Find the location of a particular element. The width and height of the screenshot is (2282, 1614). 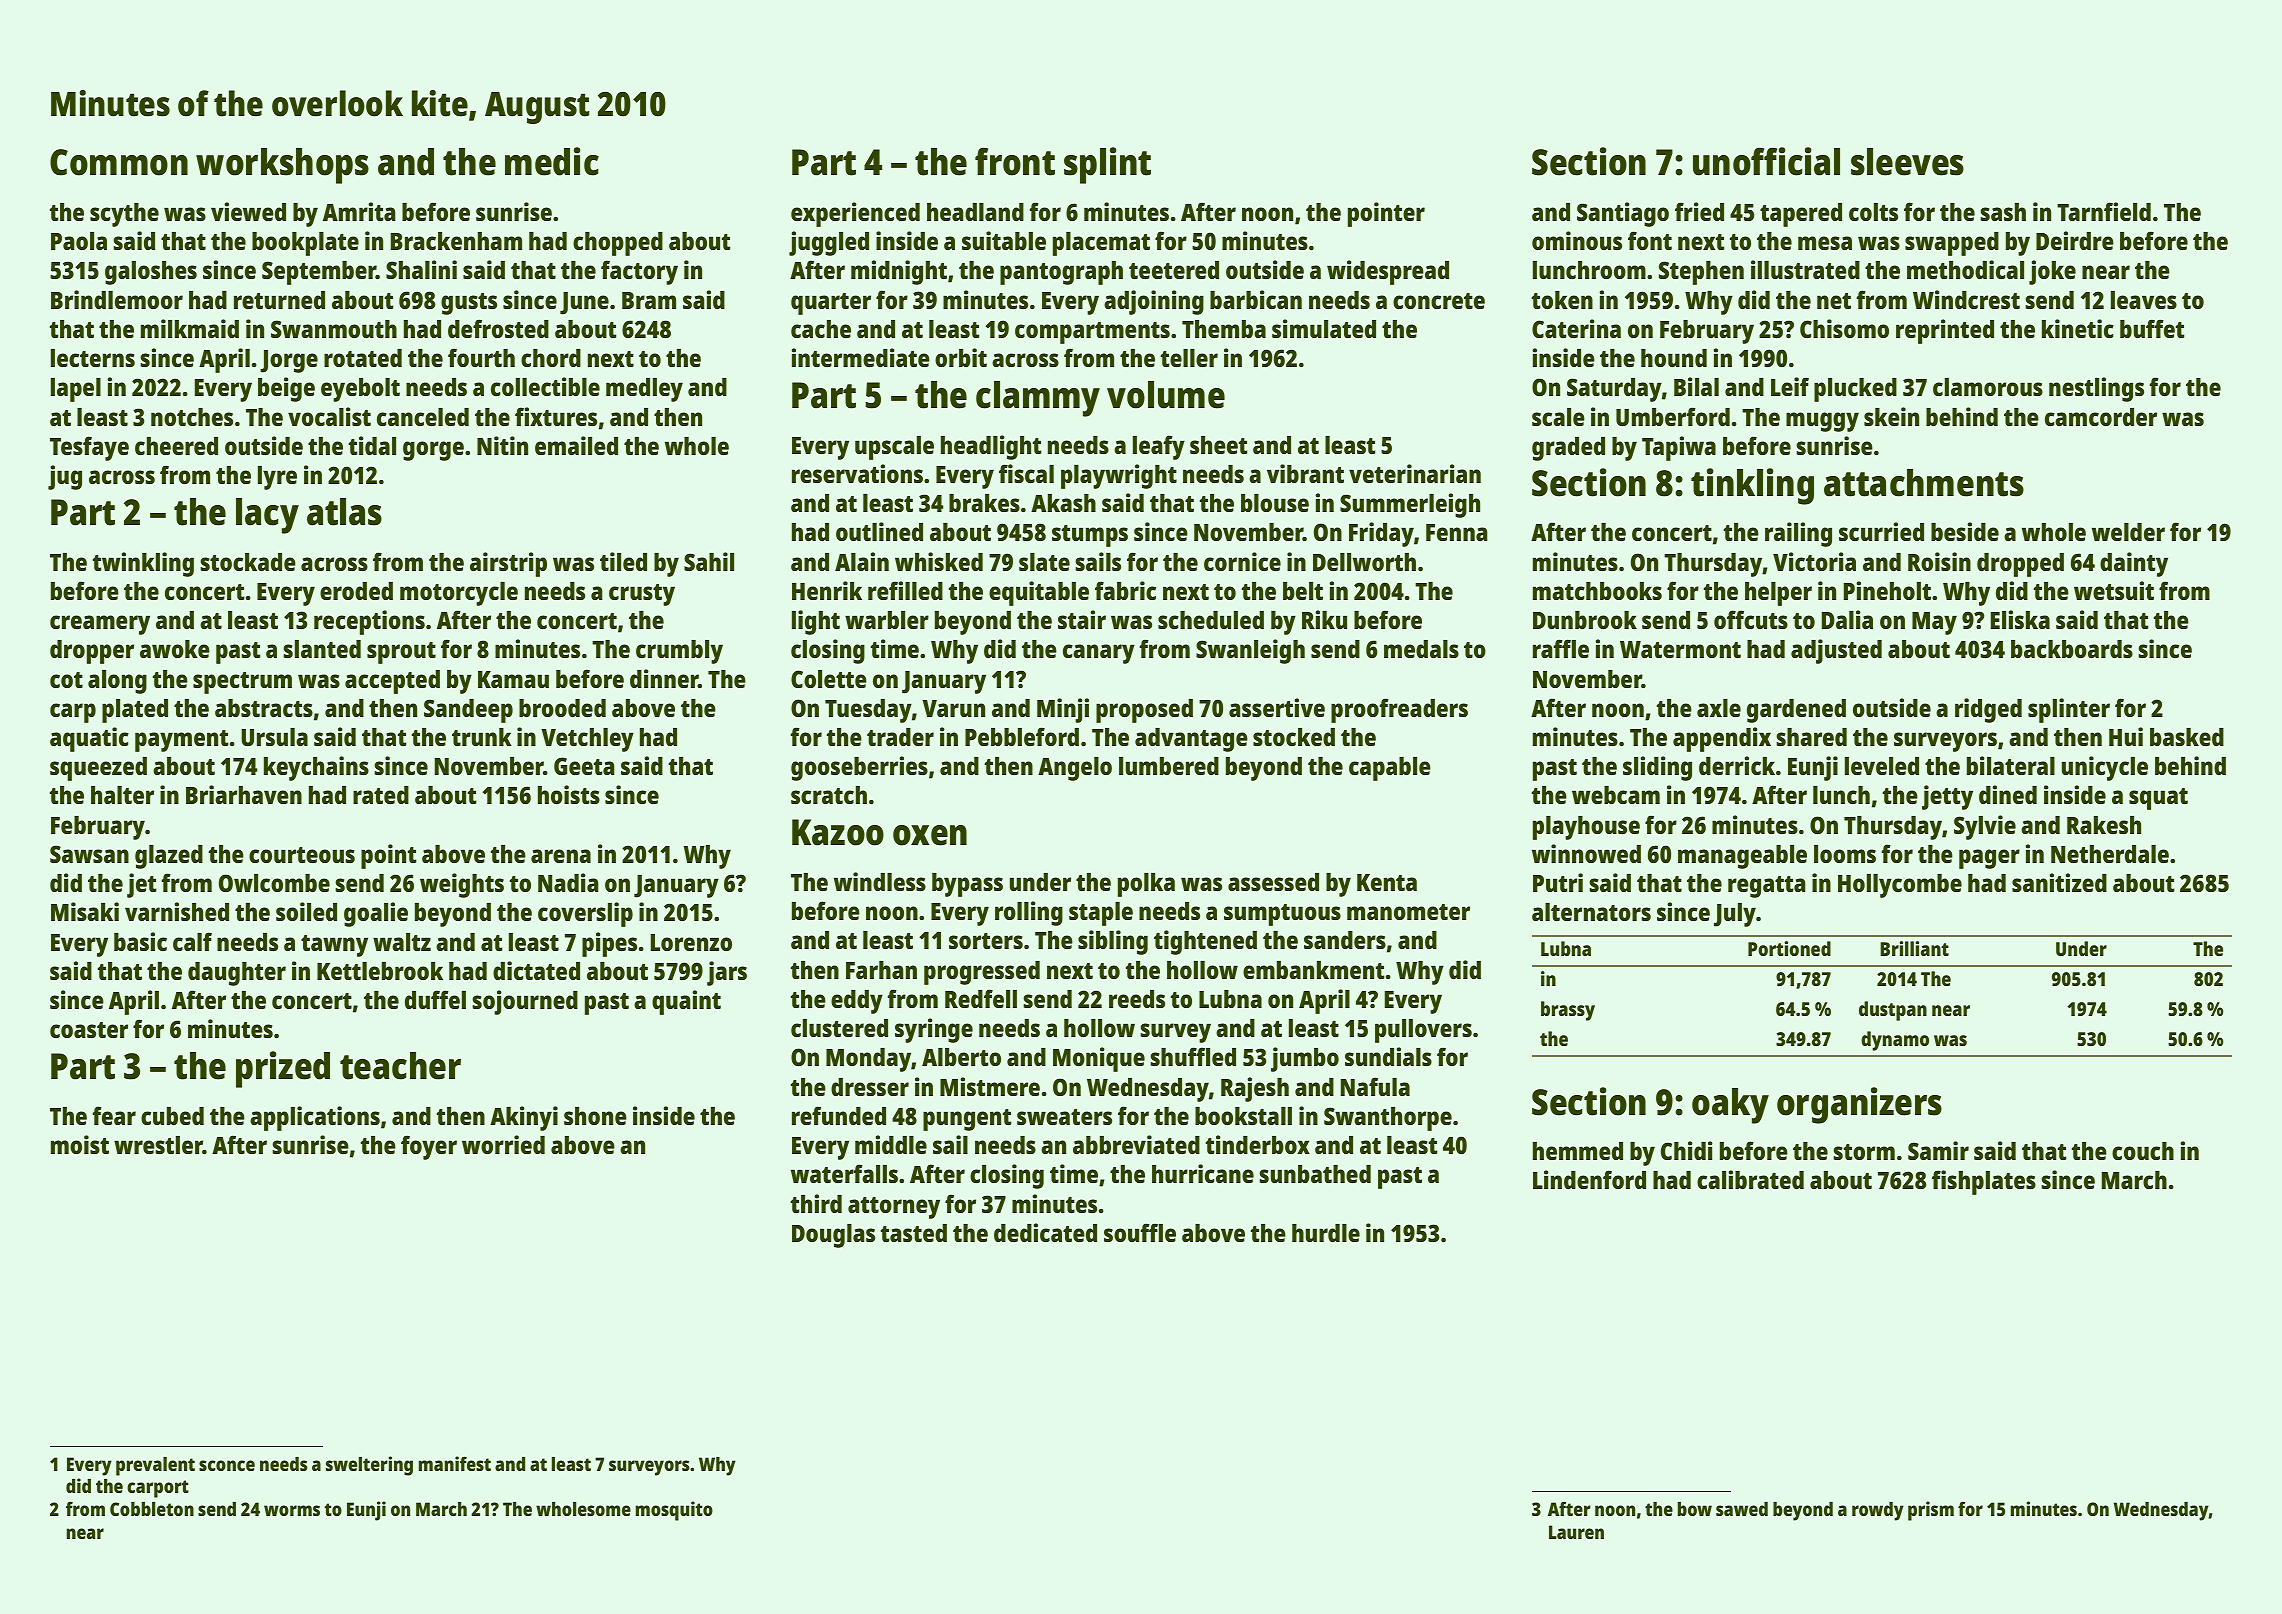

hurdle is located at coordinates (1326, 1233).
